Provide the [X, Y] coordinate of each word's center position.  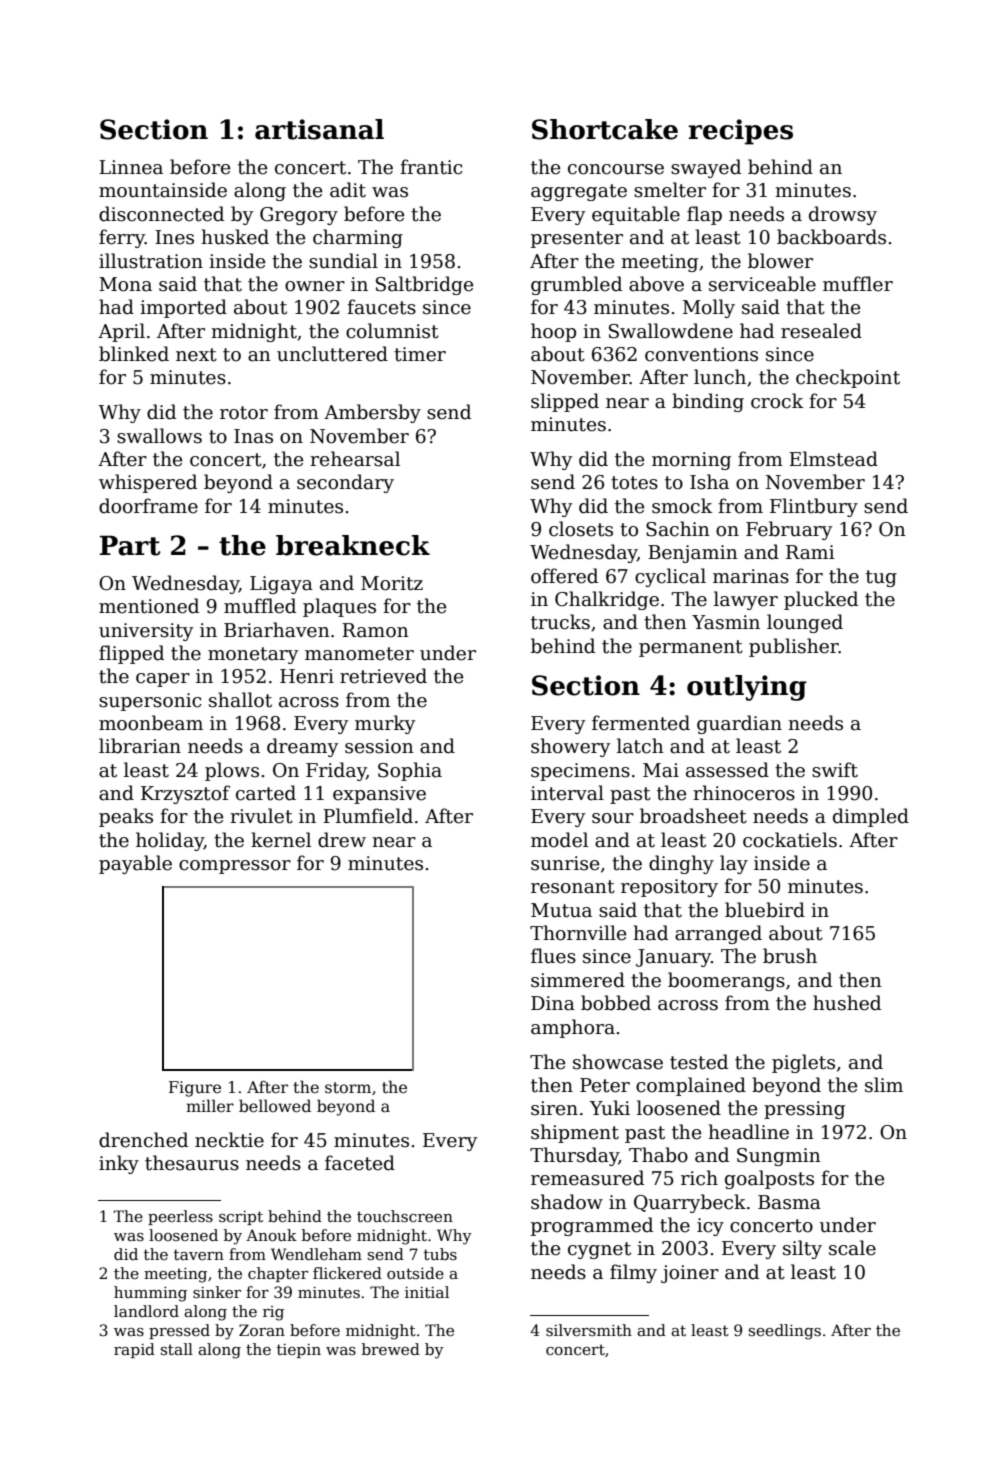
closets [581, 529]
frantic [431, 167]
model [559, 840]
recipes [740, 132]
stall [177, 1349]
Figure [195, 1089]
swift [835, 770]
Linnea [131, 167]
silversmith [589, 1330]
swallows [159, 436]
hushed [847, 1003]
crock [777, 401]
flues [553, 956]
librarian [140, 746]
